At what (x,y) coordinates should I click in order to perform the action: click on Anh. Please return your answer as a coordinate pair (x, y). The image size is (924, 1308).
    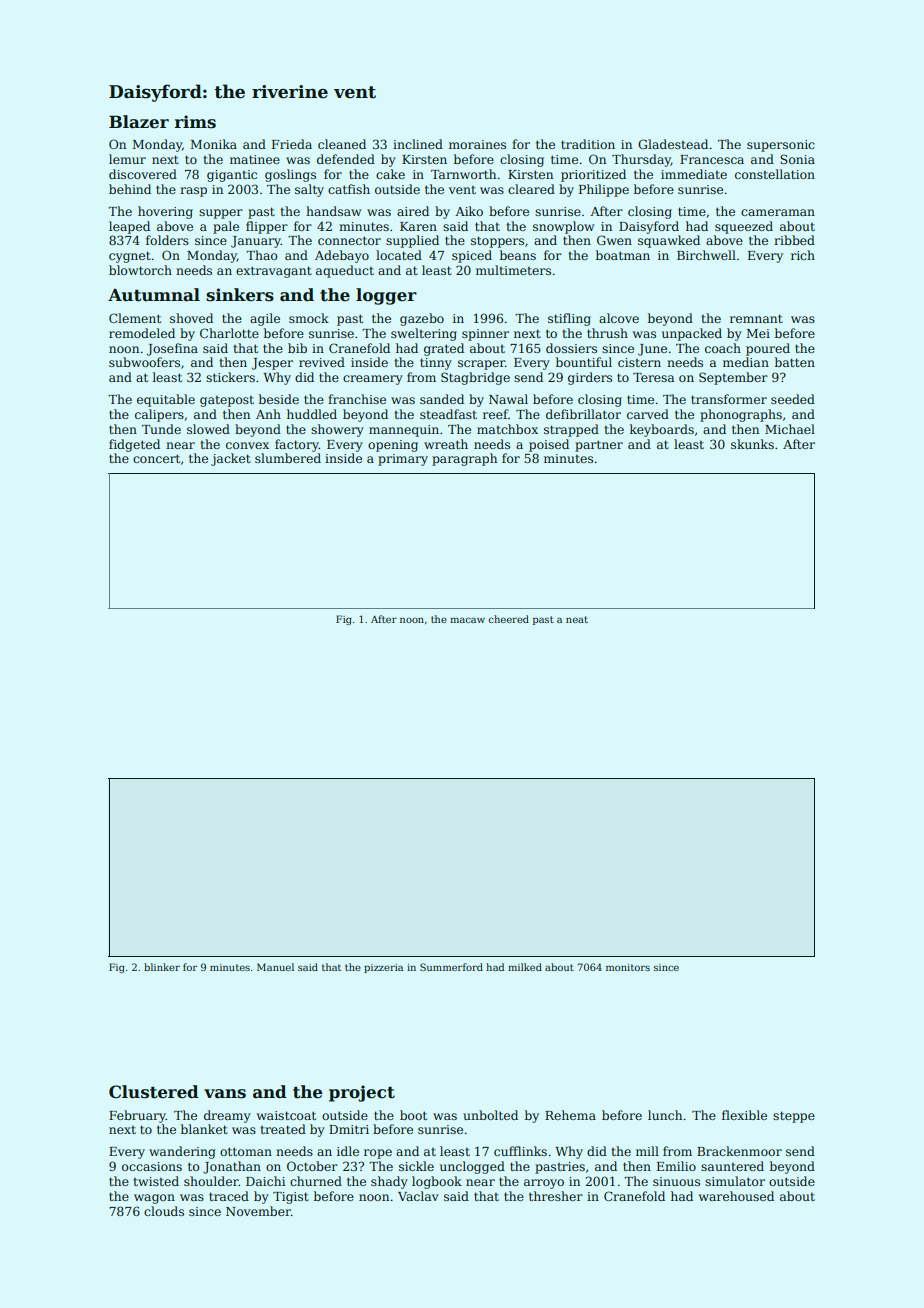
    Looking at the image, I should click on (268, 414).
